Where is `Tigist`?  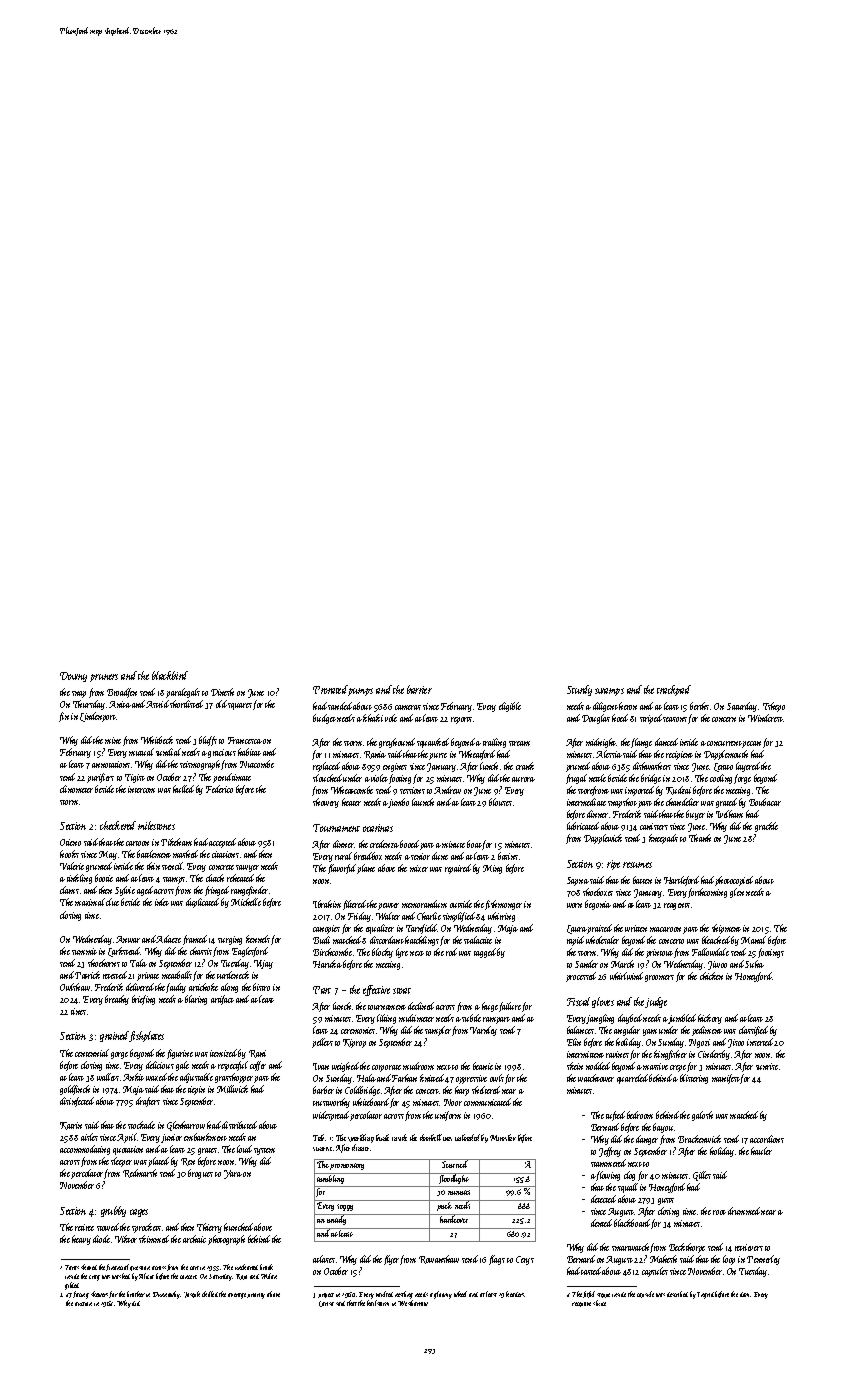
Tigist is located at coordinates (135, 778).
